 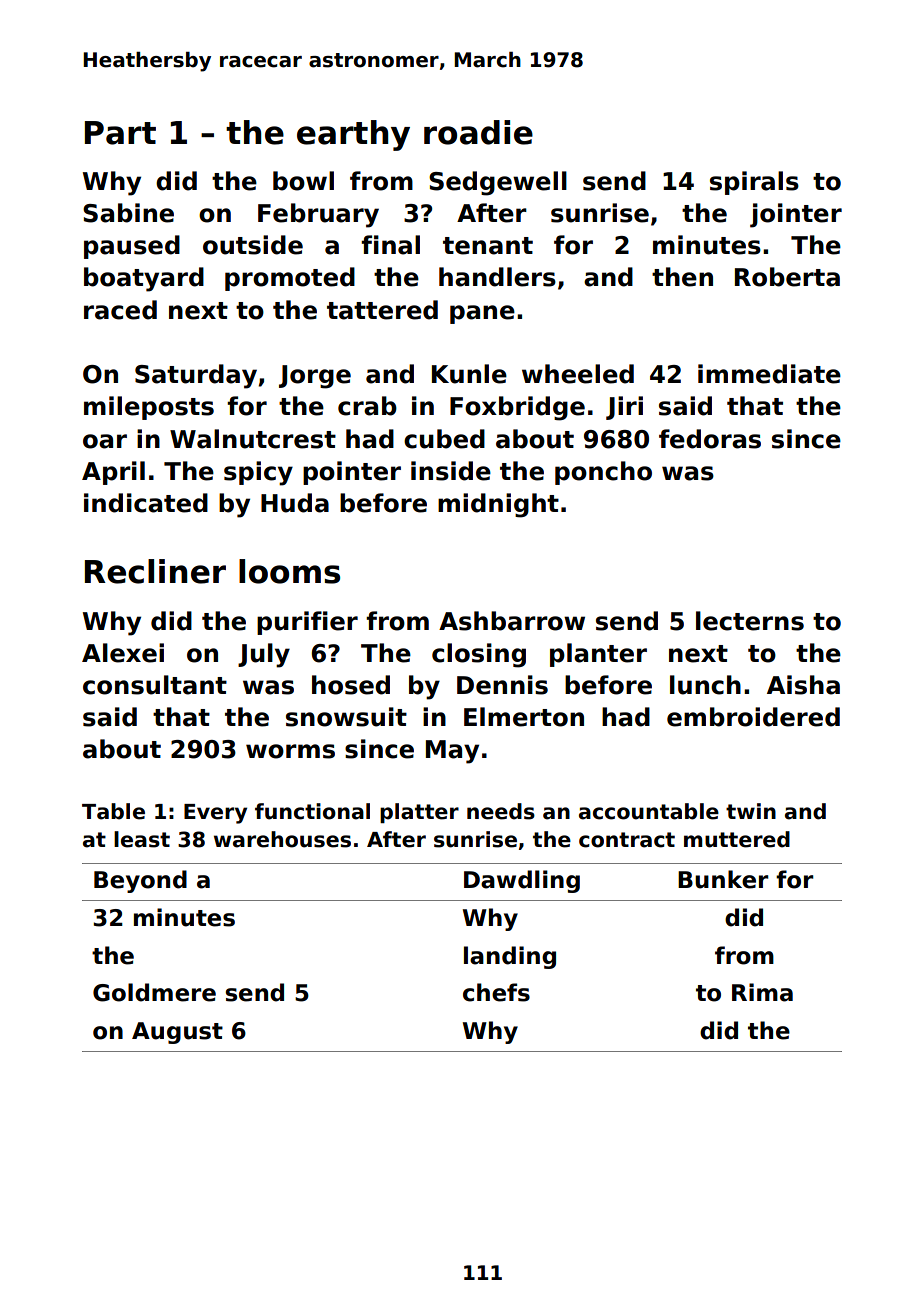 I want to click on lecterns, so click(x=750, y=621).
